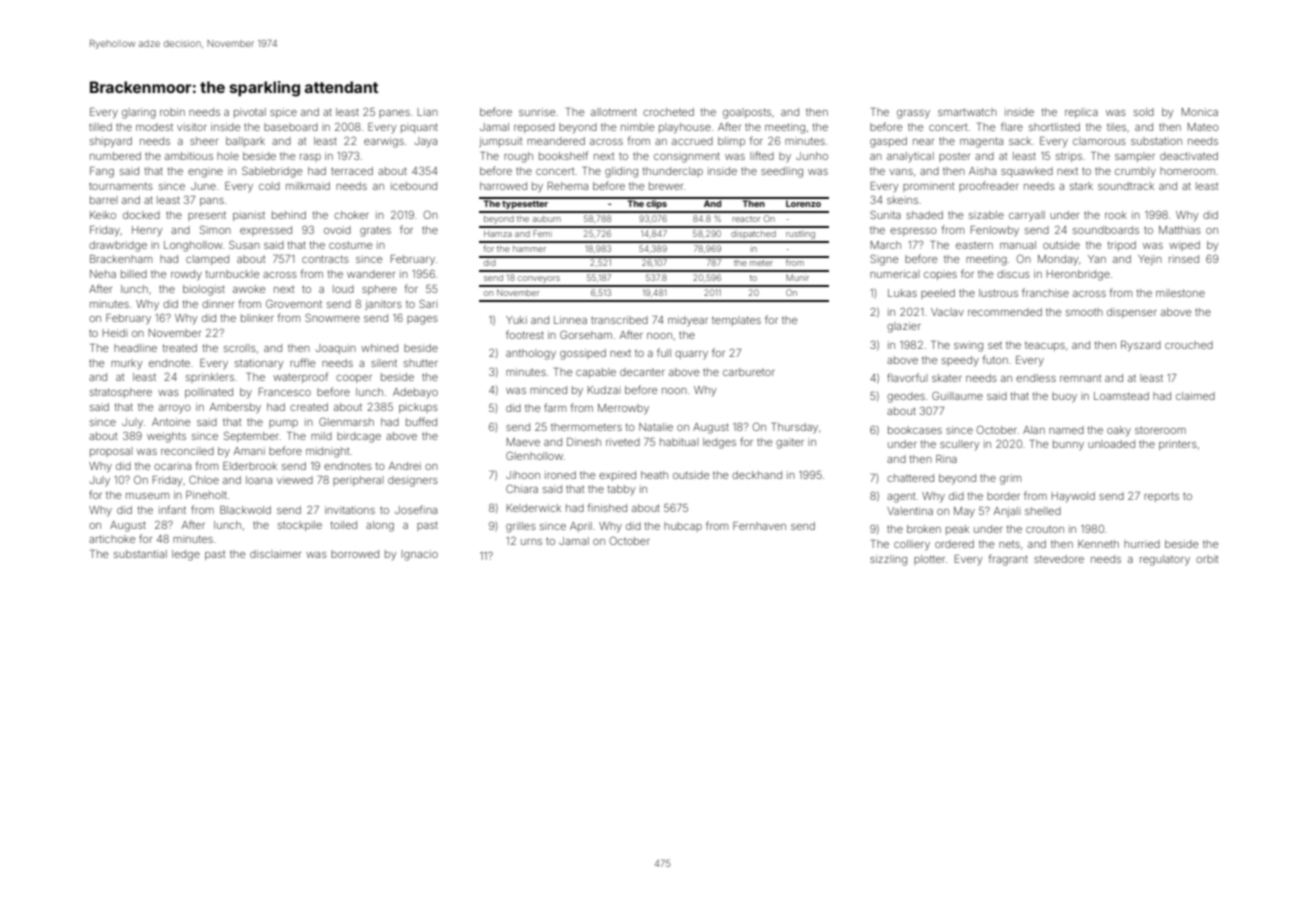 The height and width of the image is (924, 1308). What do you see at coordinates (249, 289) in the image?
I see `awoke` at bounding box center [249, 289].
